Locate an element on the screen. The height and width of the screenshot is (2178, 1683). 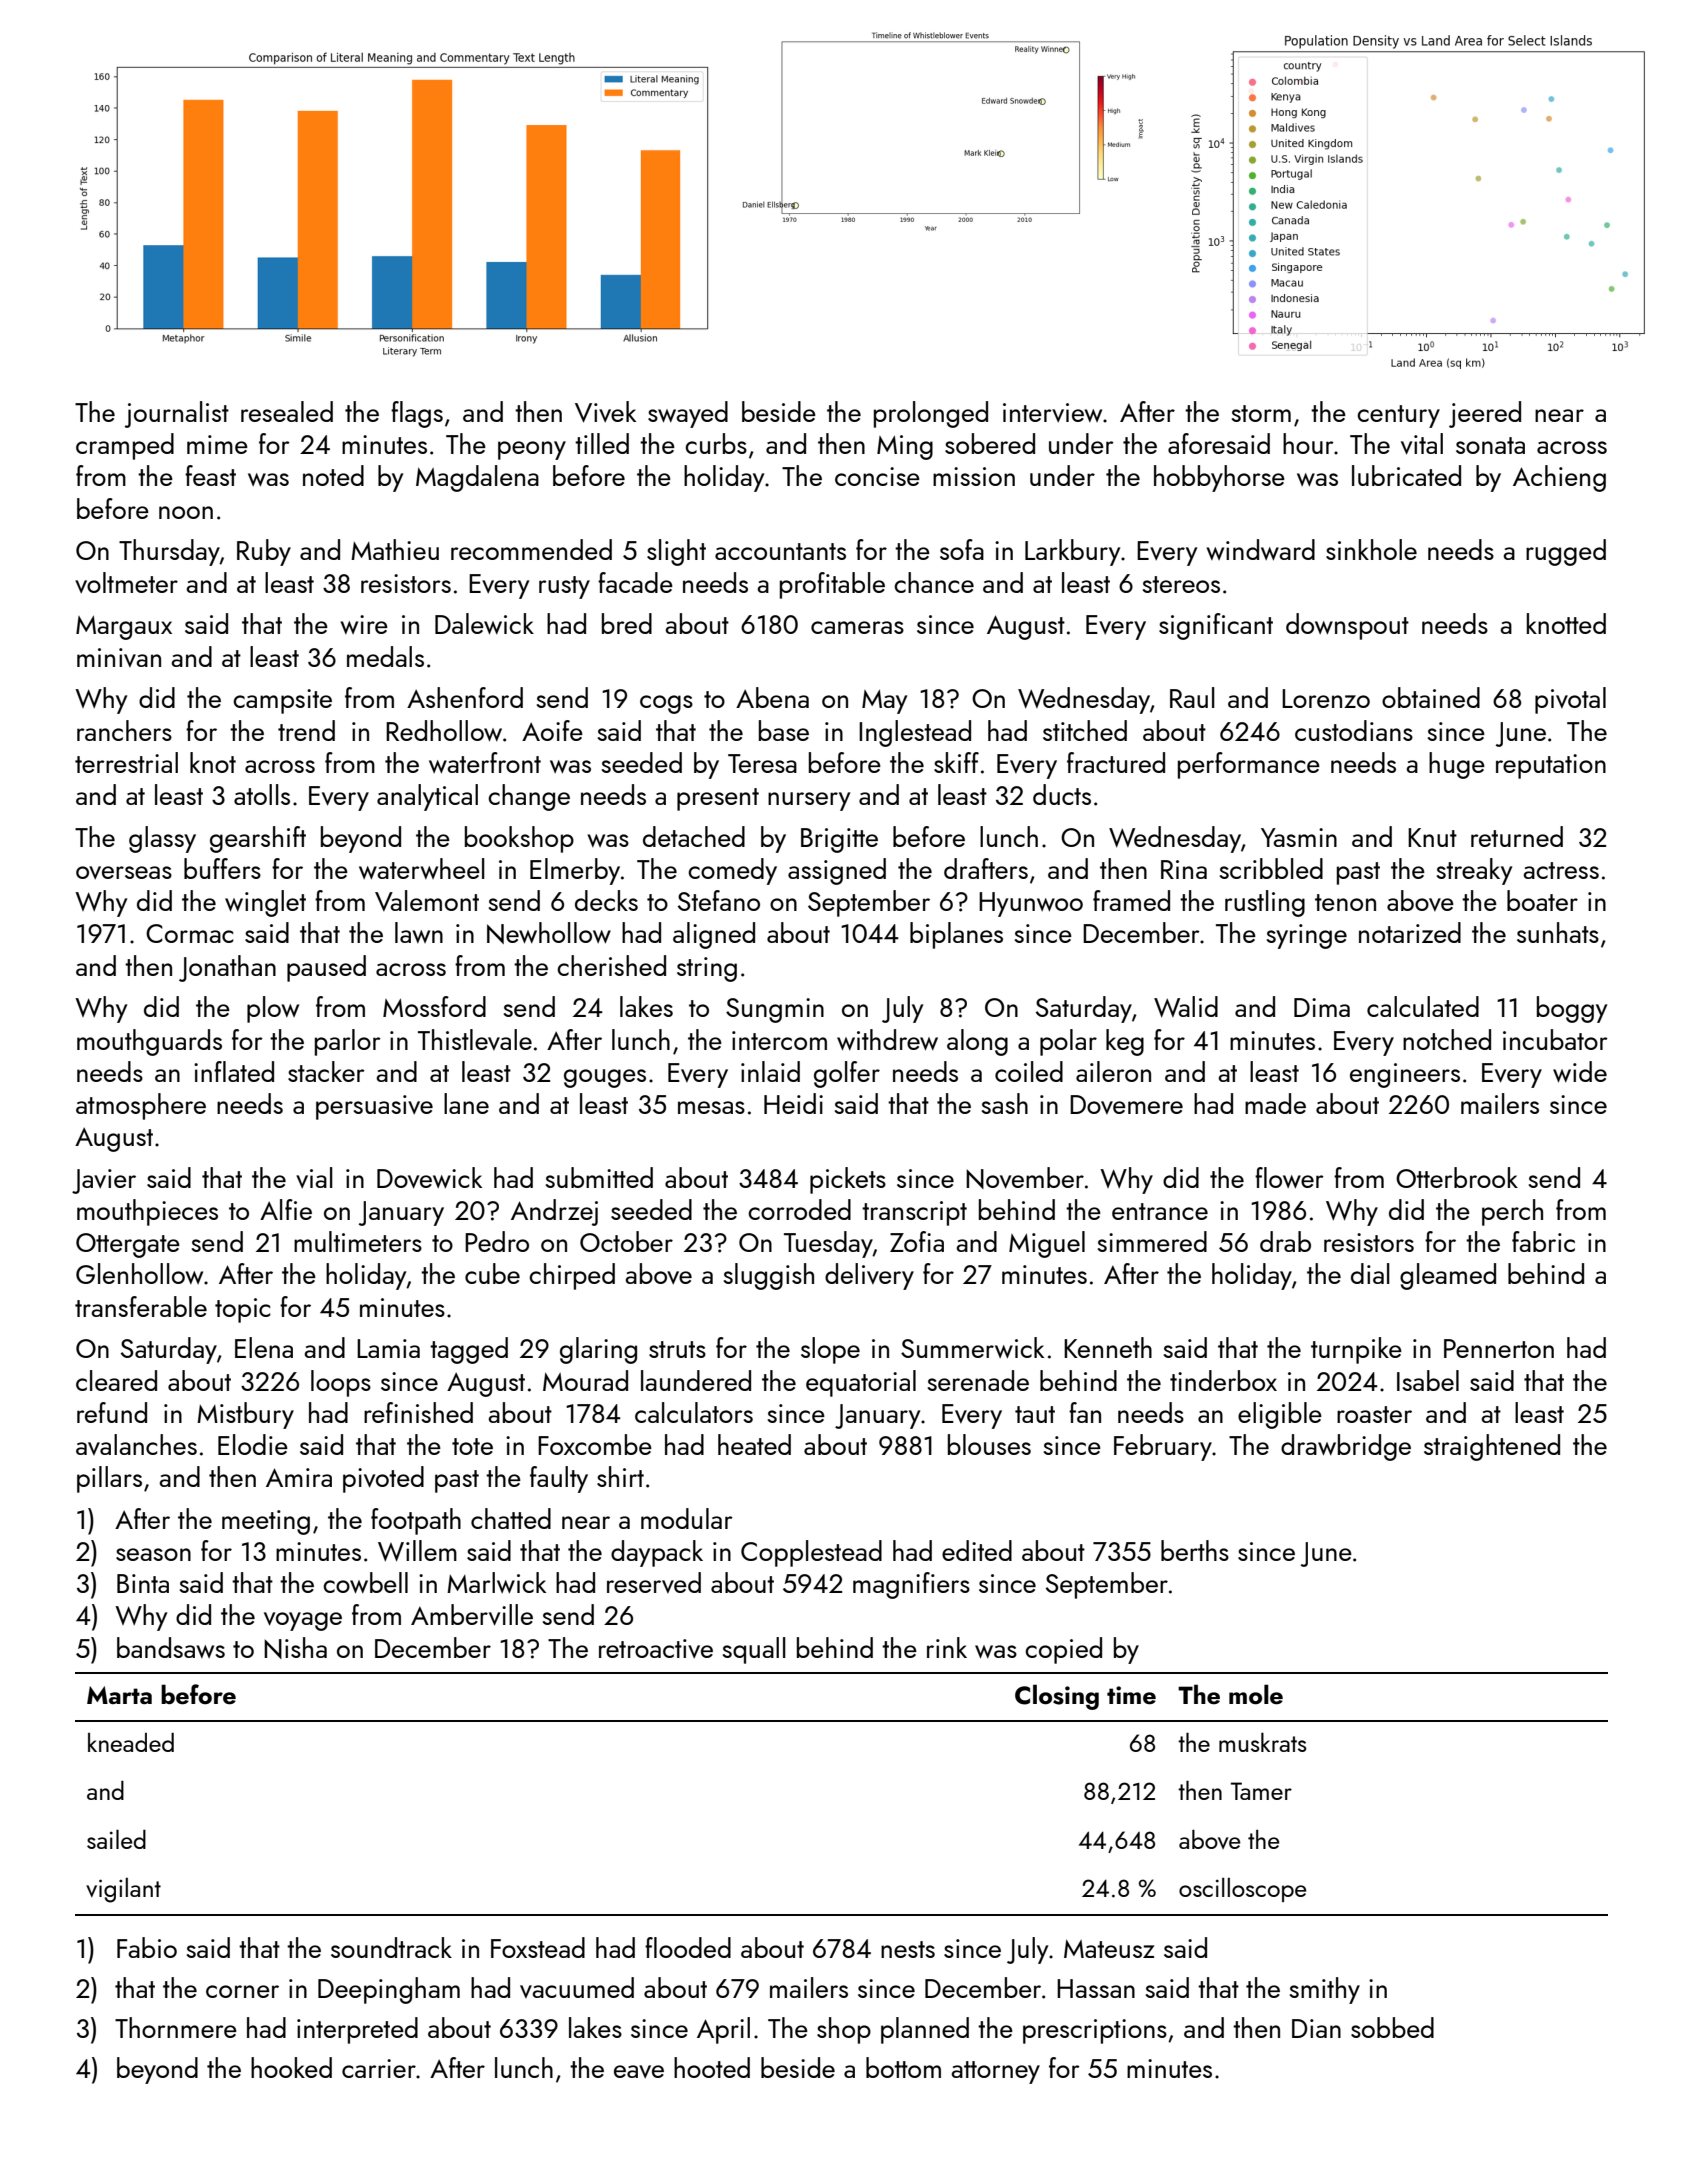
Elmerby is located at coordinates (575, 871).
